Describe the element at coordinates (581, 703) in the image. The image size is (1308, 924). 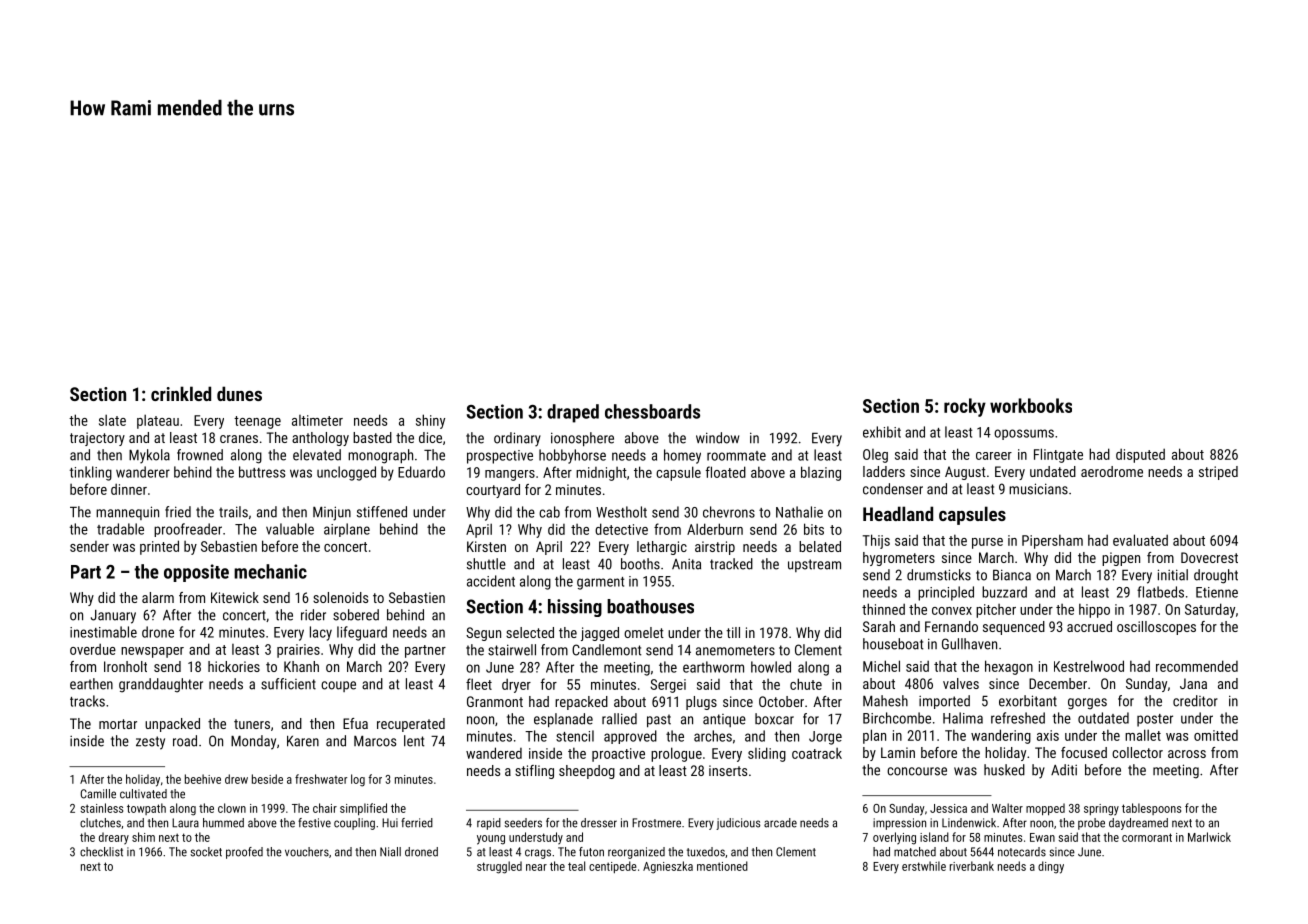
I see `repacked` at that location.
